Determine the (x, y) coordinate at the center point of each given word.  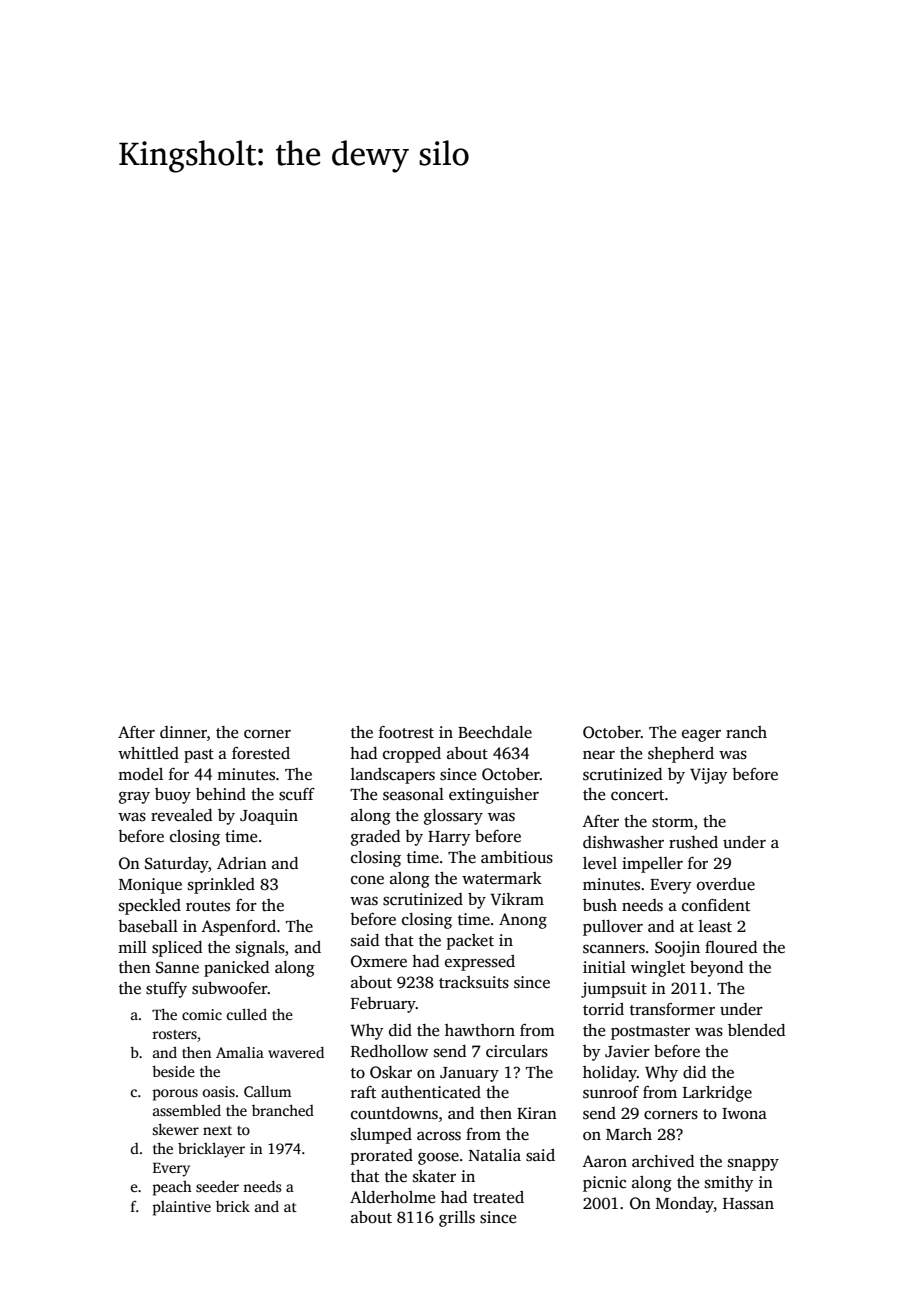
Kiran (537, 1113)
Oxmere (379, 961)
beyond (716, 969)
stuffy (166, 990)
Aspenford (238, 928)
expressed (480, 963)
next (217, 1130)
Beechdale (495, 732)
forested (261, 753)
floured (731, 947)
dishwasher (623, 842)
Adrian (242, 863)
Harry (449, 838)
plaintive (181, 1208)
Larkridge (717, 1094)
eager (701, 736)
